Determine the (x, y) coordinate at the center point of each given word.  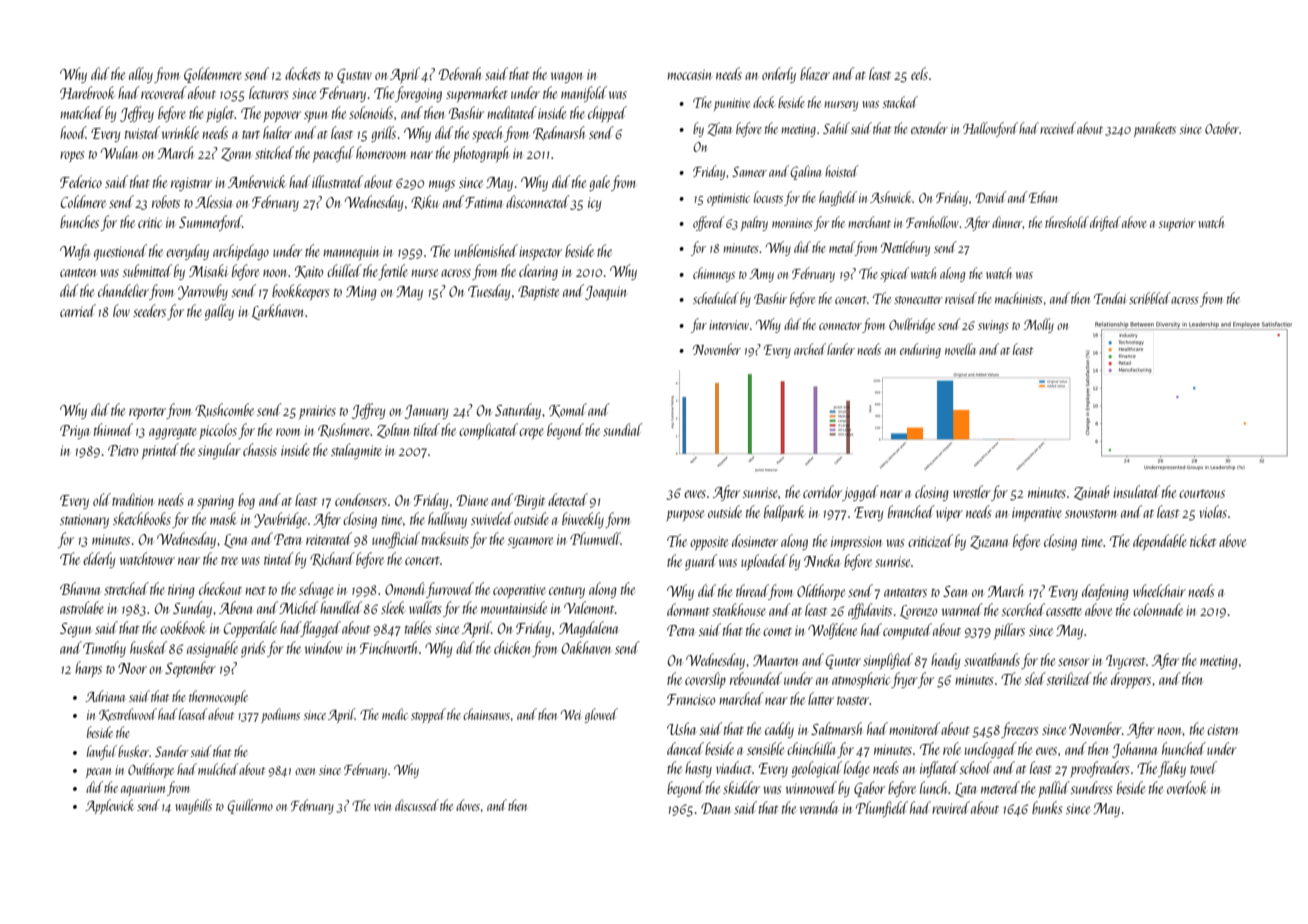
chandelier (123, 290)
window (323, 647)
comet (777, 632)
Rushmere (344, 430)
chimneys (714, 274)
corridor (822, 491)
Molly (1039, 325)
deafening (1105, 592)
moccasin (689, 74)
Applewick (109, 806)
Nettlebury (905, 248)
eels (919, 73)
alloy (141, 75)
